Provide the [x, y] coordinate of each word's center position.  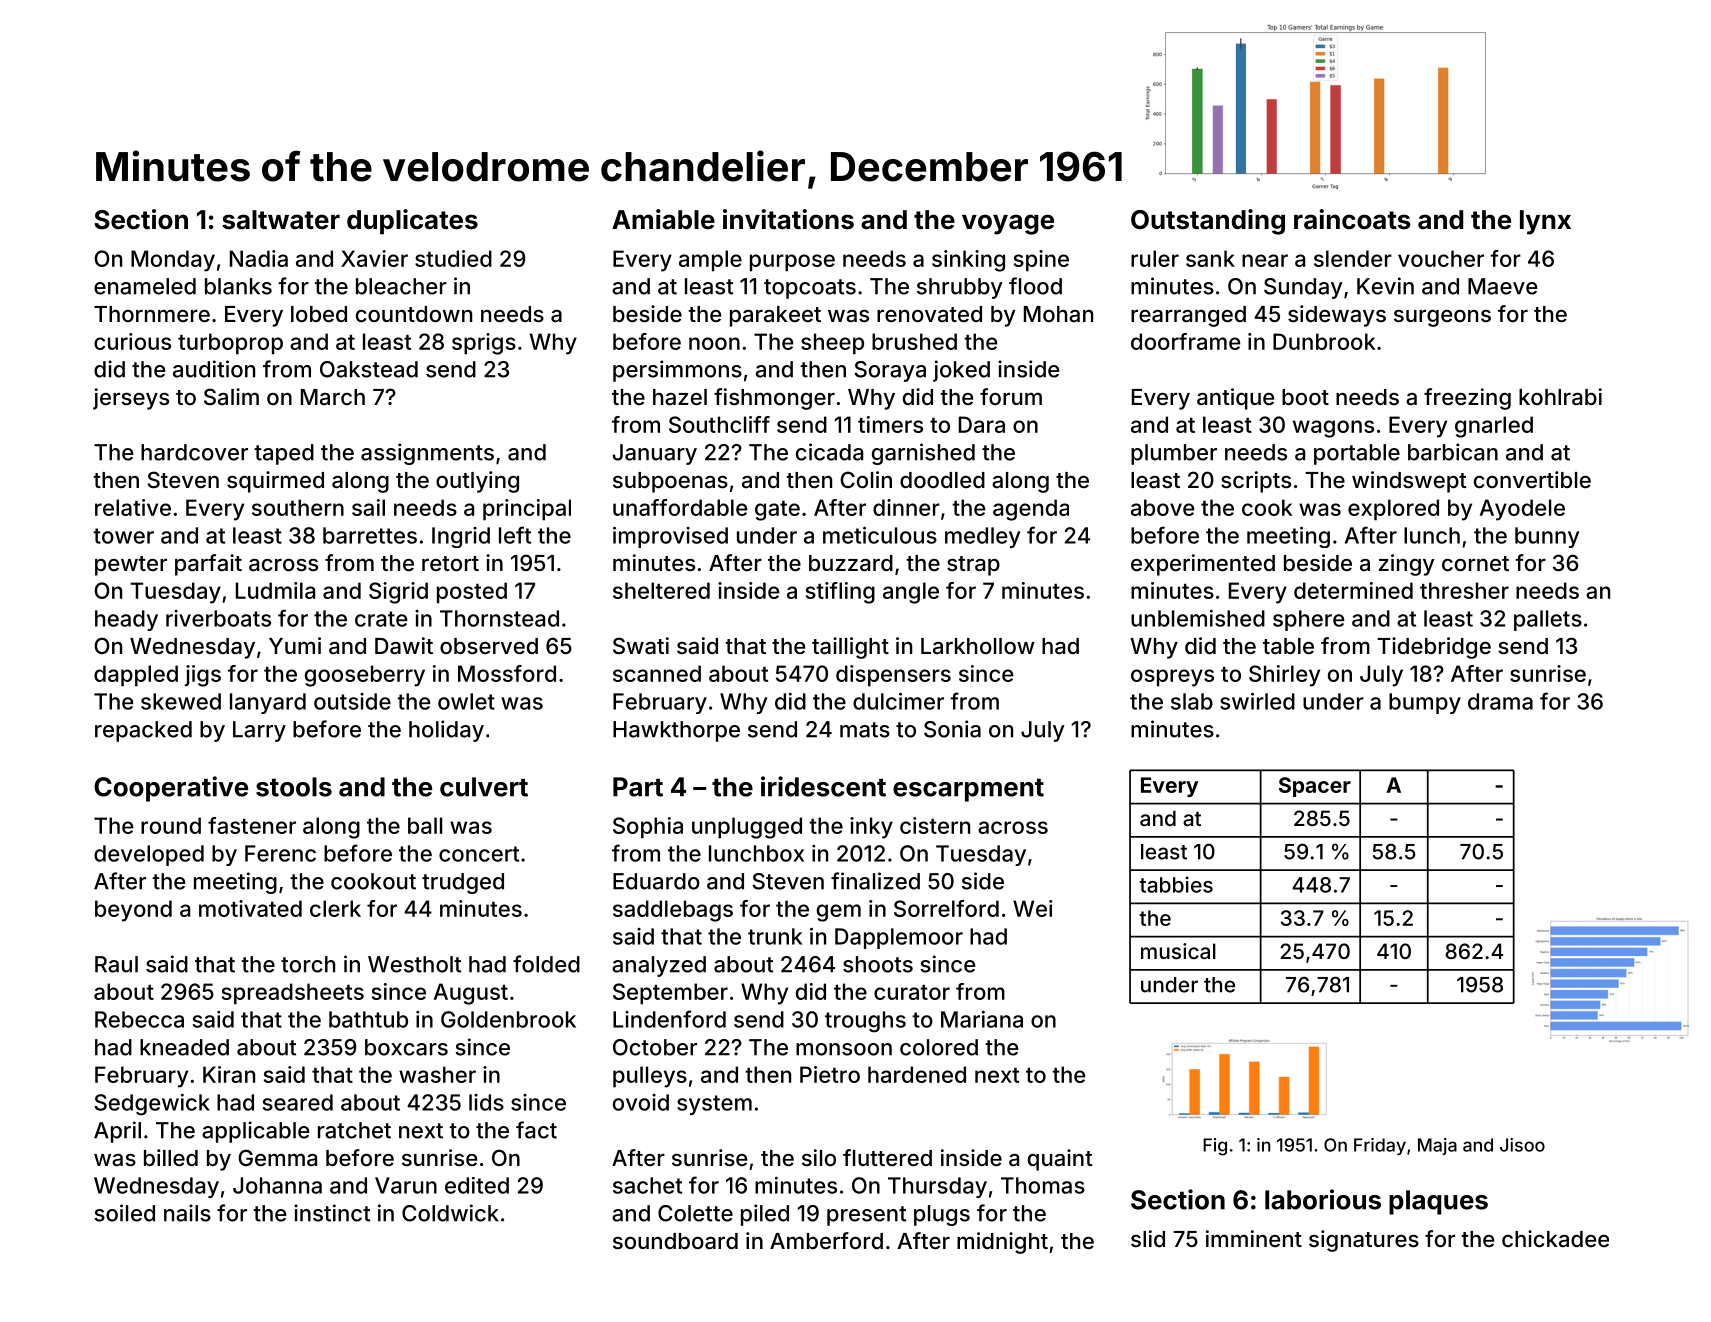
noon [714, 343]
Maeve [1502, 286]
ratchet [354, 1130]
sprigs [484, 344]
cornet [1475, 563]
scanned [657, 673]
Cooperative [171, 789]
